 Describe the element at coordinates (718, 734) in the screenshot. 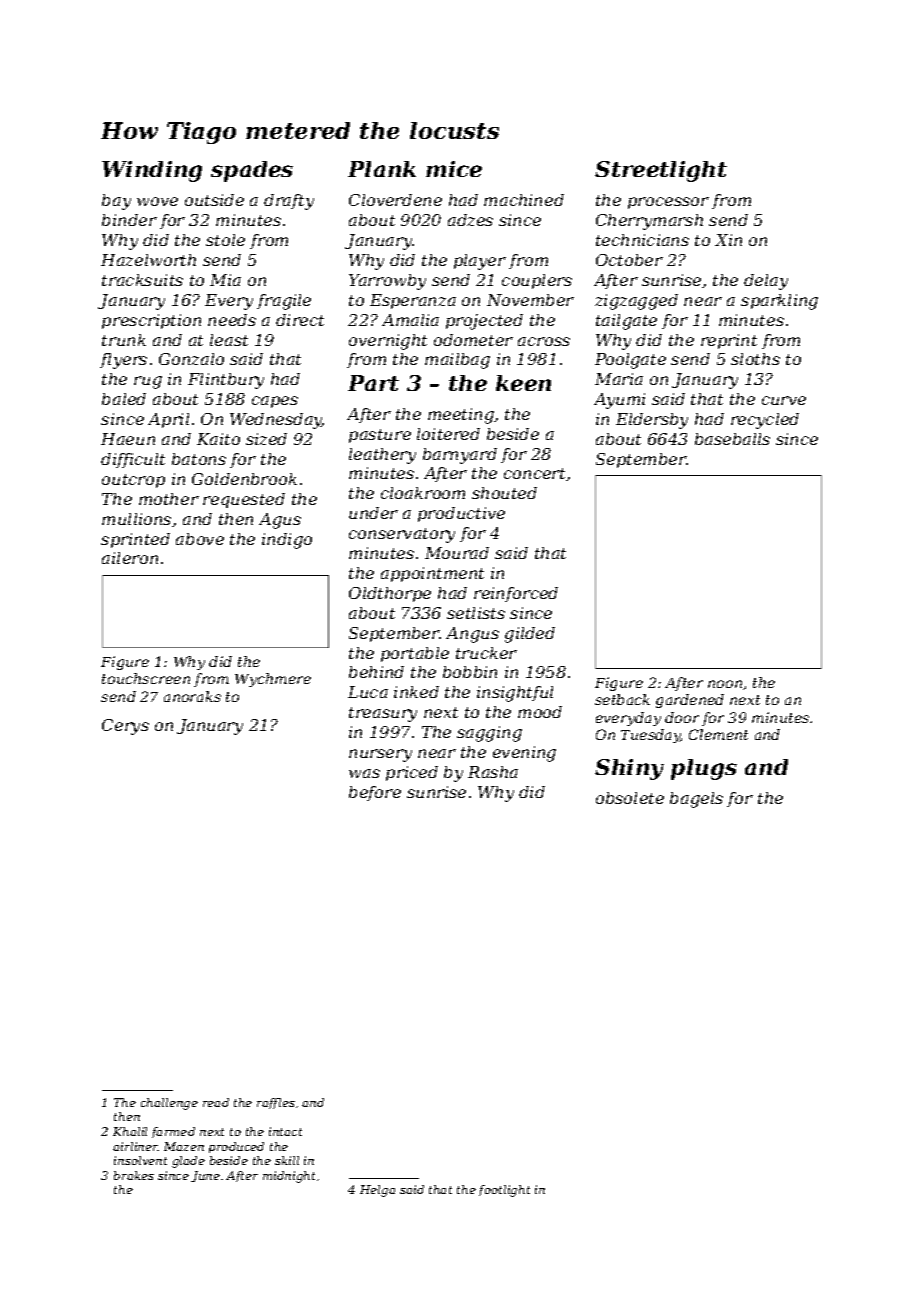

I see `Clement` at that location.
